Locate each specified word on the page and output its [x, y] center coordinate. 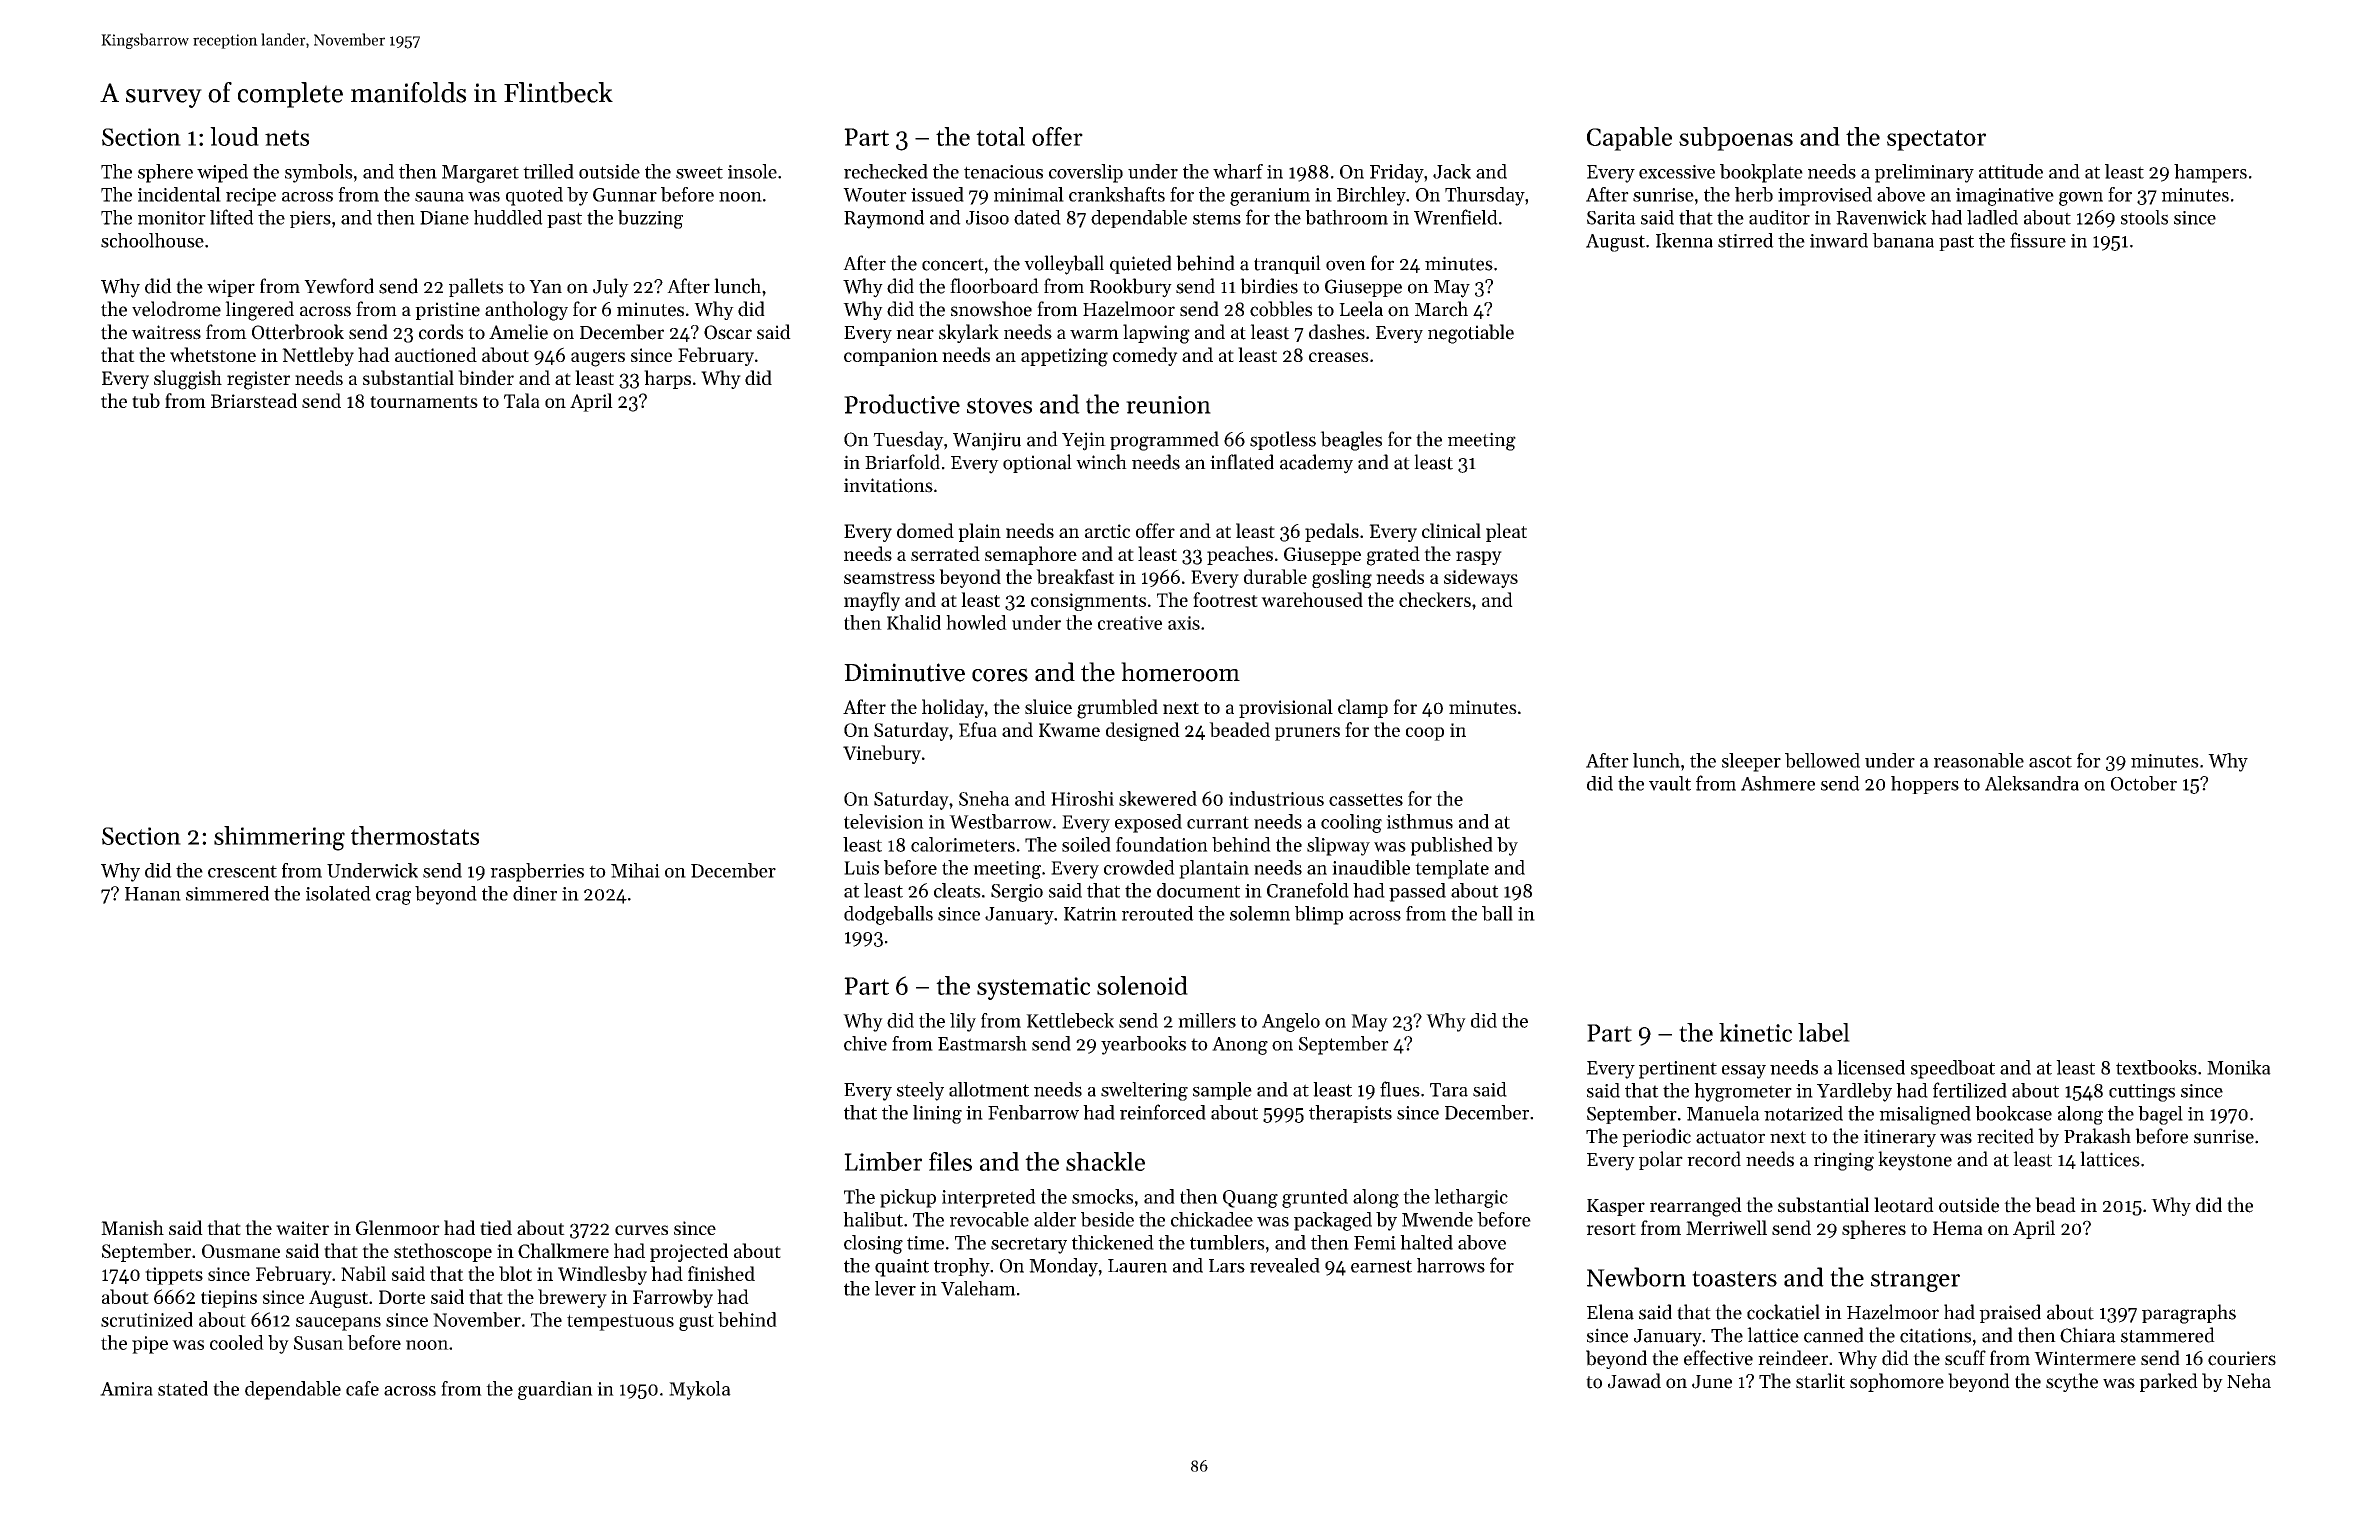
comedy [1145, 356]
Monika [2239, 1067]
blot [515, 1273]
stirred [1746, 240]
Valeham [978, 1288]
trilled [548, 171]
